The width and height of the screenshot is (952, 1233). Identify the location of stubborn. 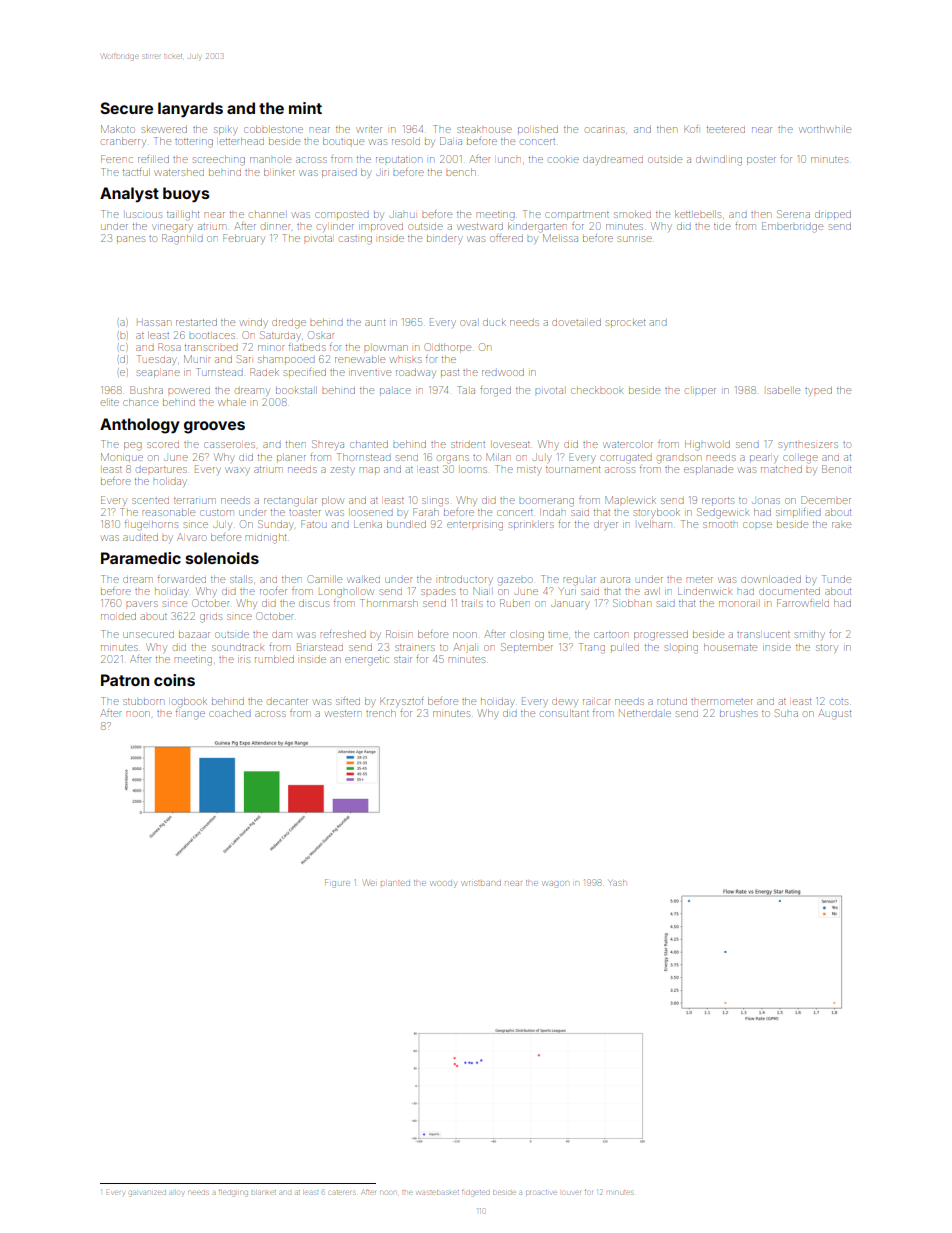
(143, 702).
